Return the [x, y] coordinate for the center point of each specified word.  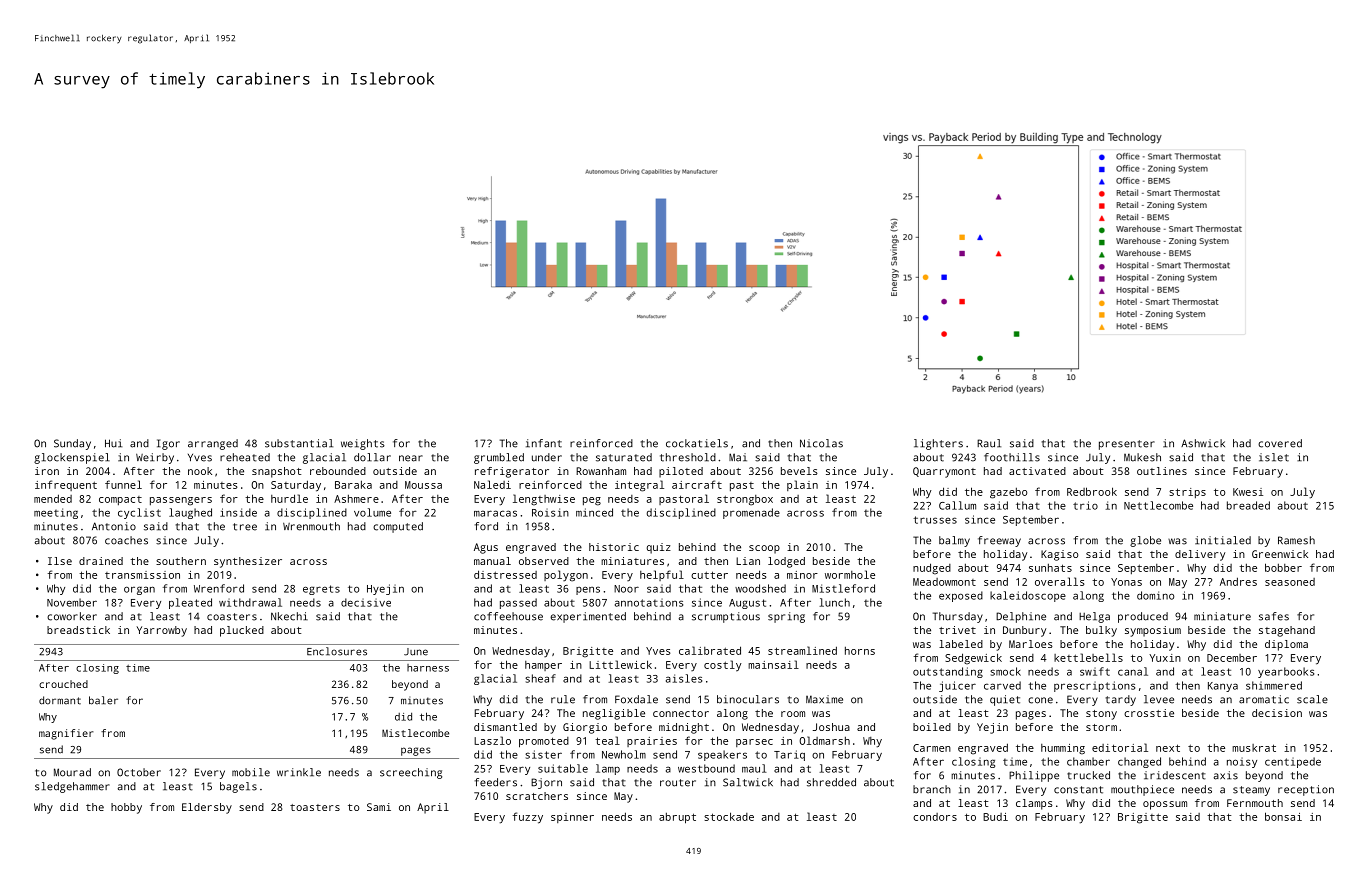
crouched [63, 684]
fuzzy [527, 818]
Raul [989, 443]
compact [120, 500]
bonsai [1283, 816]
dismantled [505, 727]
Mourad [72, 772]
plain [802, 485]
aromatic [1264, 699]
